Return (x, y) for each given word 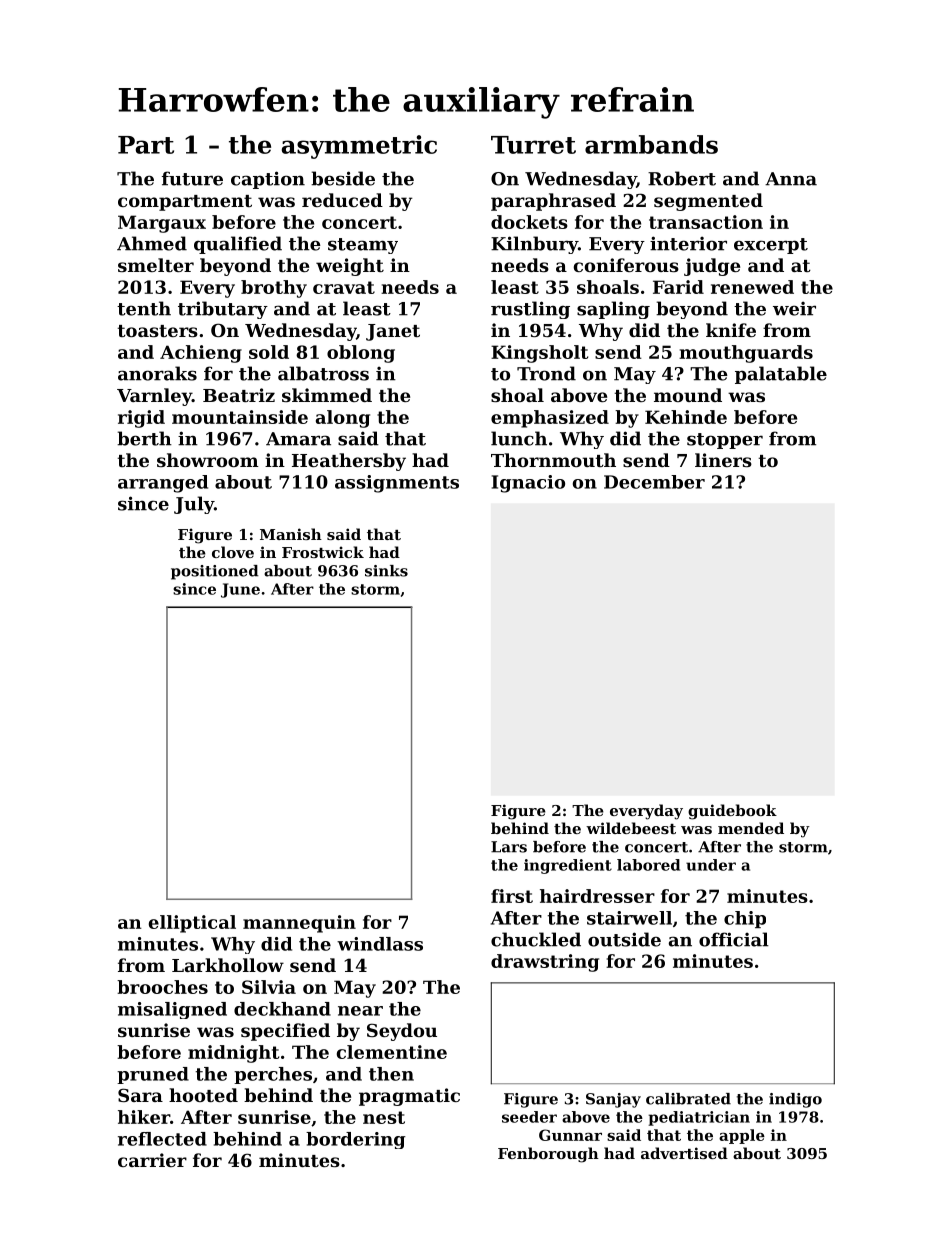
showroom (208, 460)
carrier (152, 1160)
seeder (529, 1117)
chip (745, 919)
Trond (546, 373)
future (192, 178)
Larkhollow (228, 965)
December (654, 482)
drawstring (545, 963)
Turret (533, 145)
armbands (651, 144)
